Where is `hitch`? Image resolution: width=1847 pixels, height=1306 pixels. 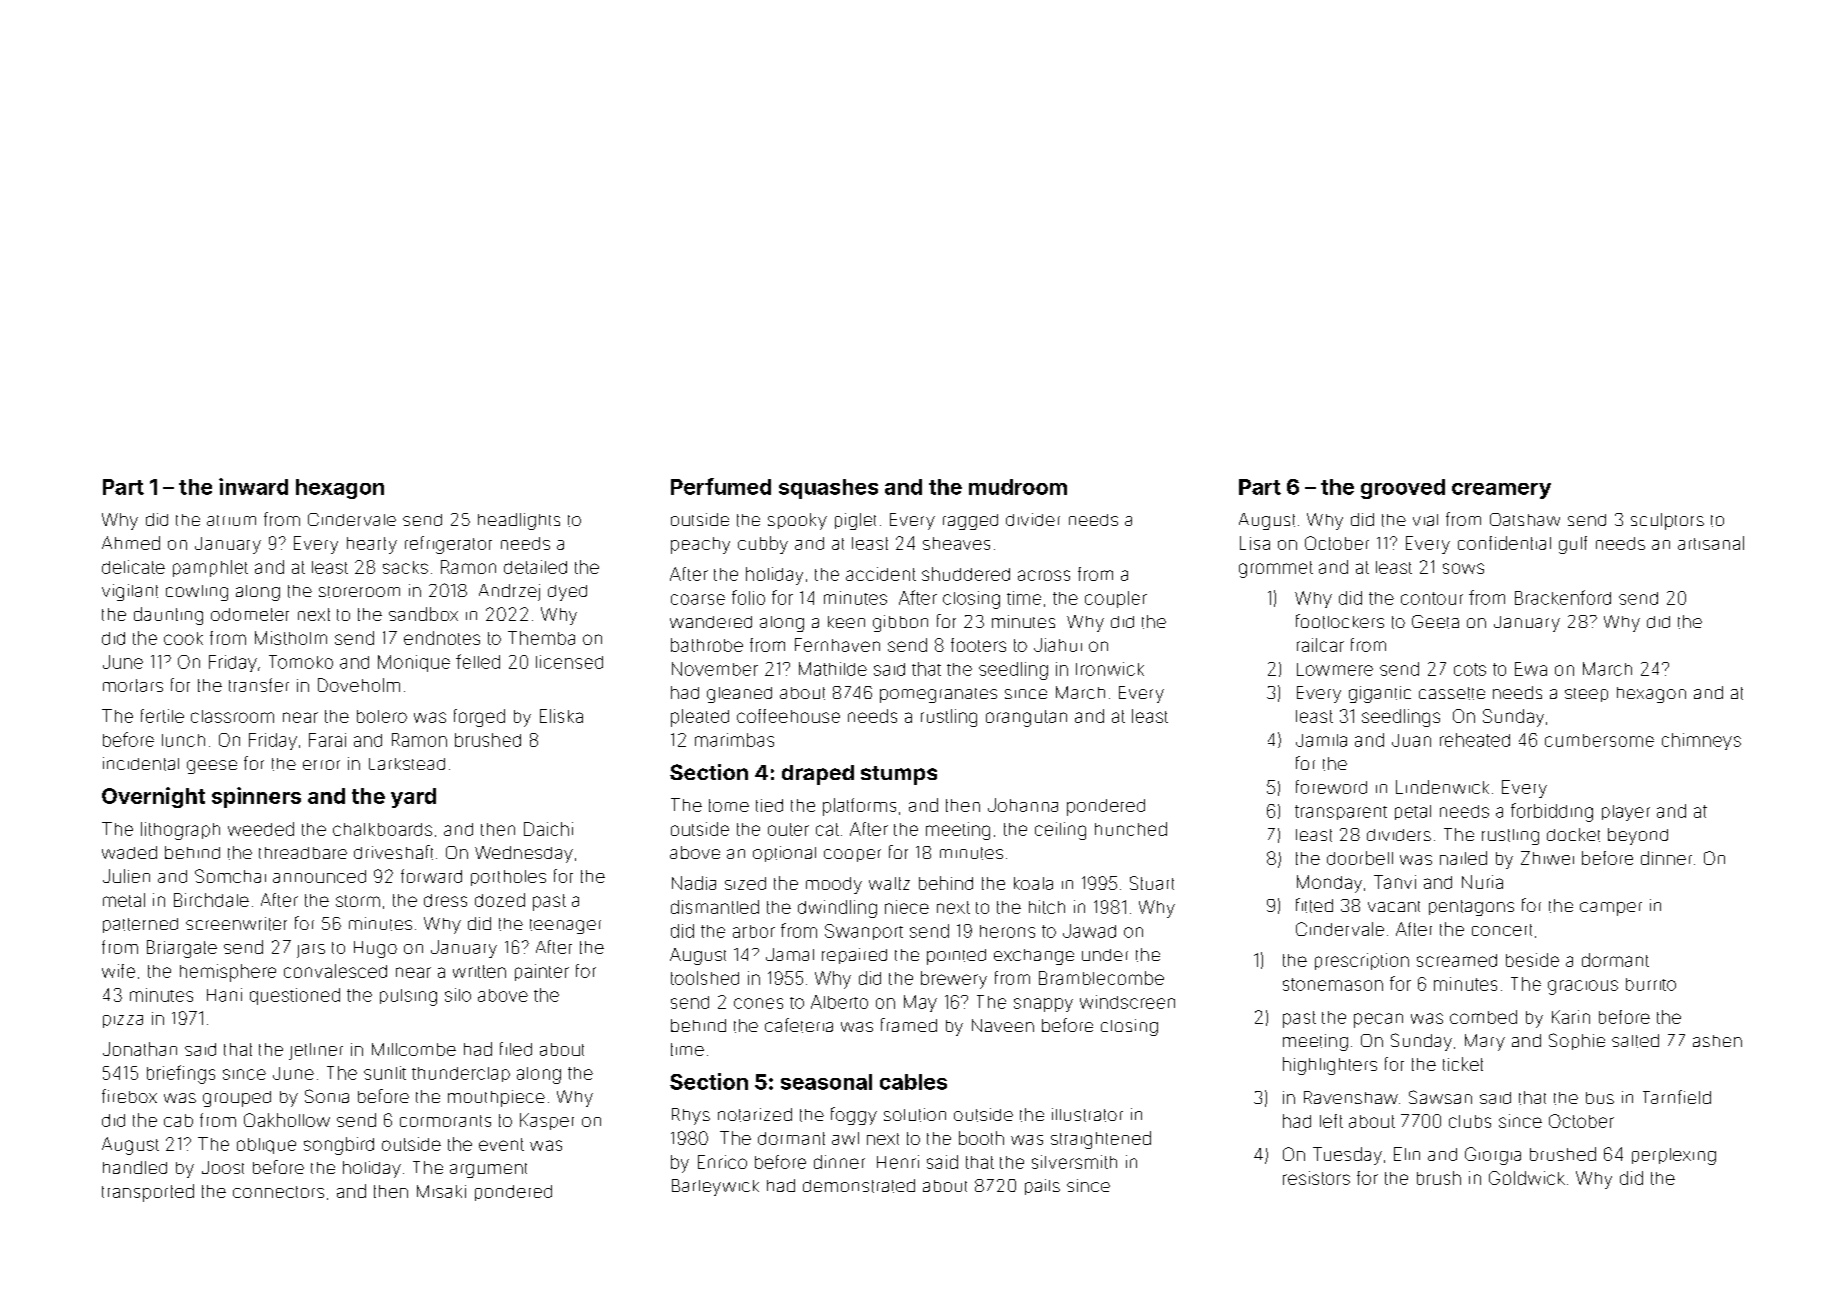 hitch is located at coordinates (1047, 907).
